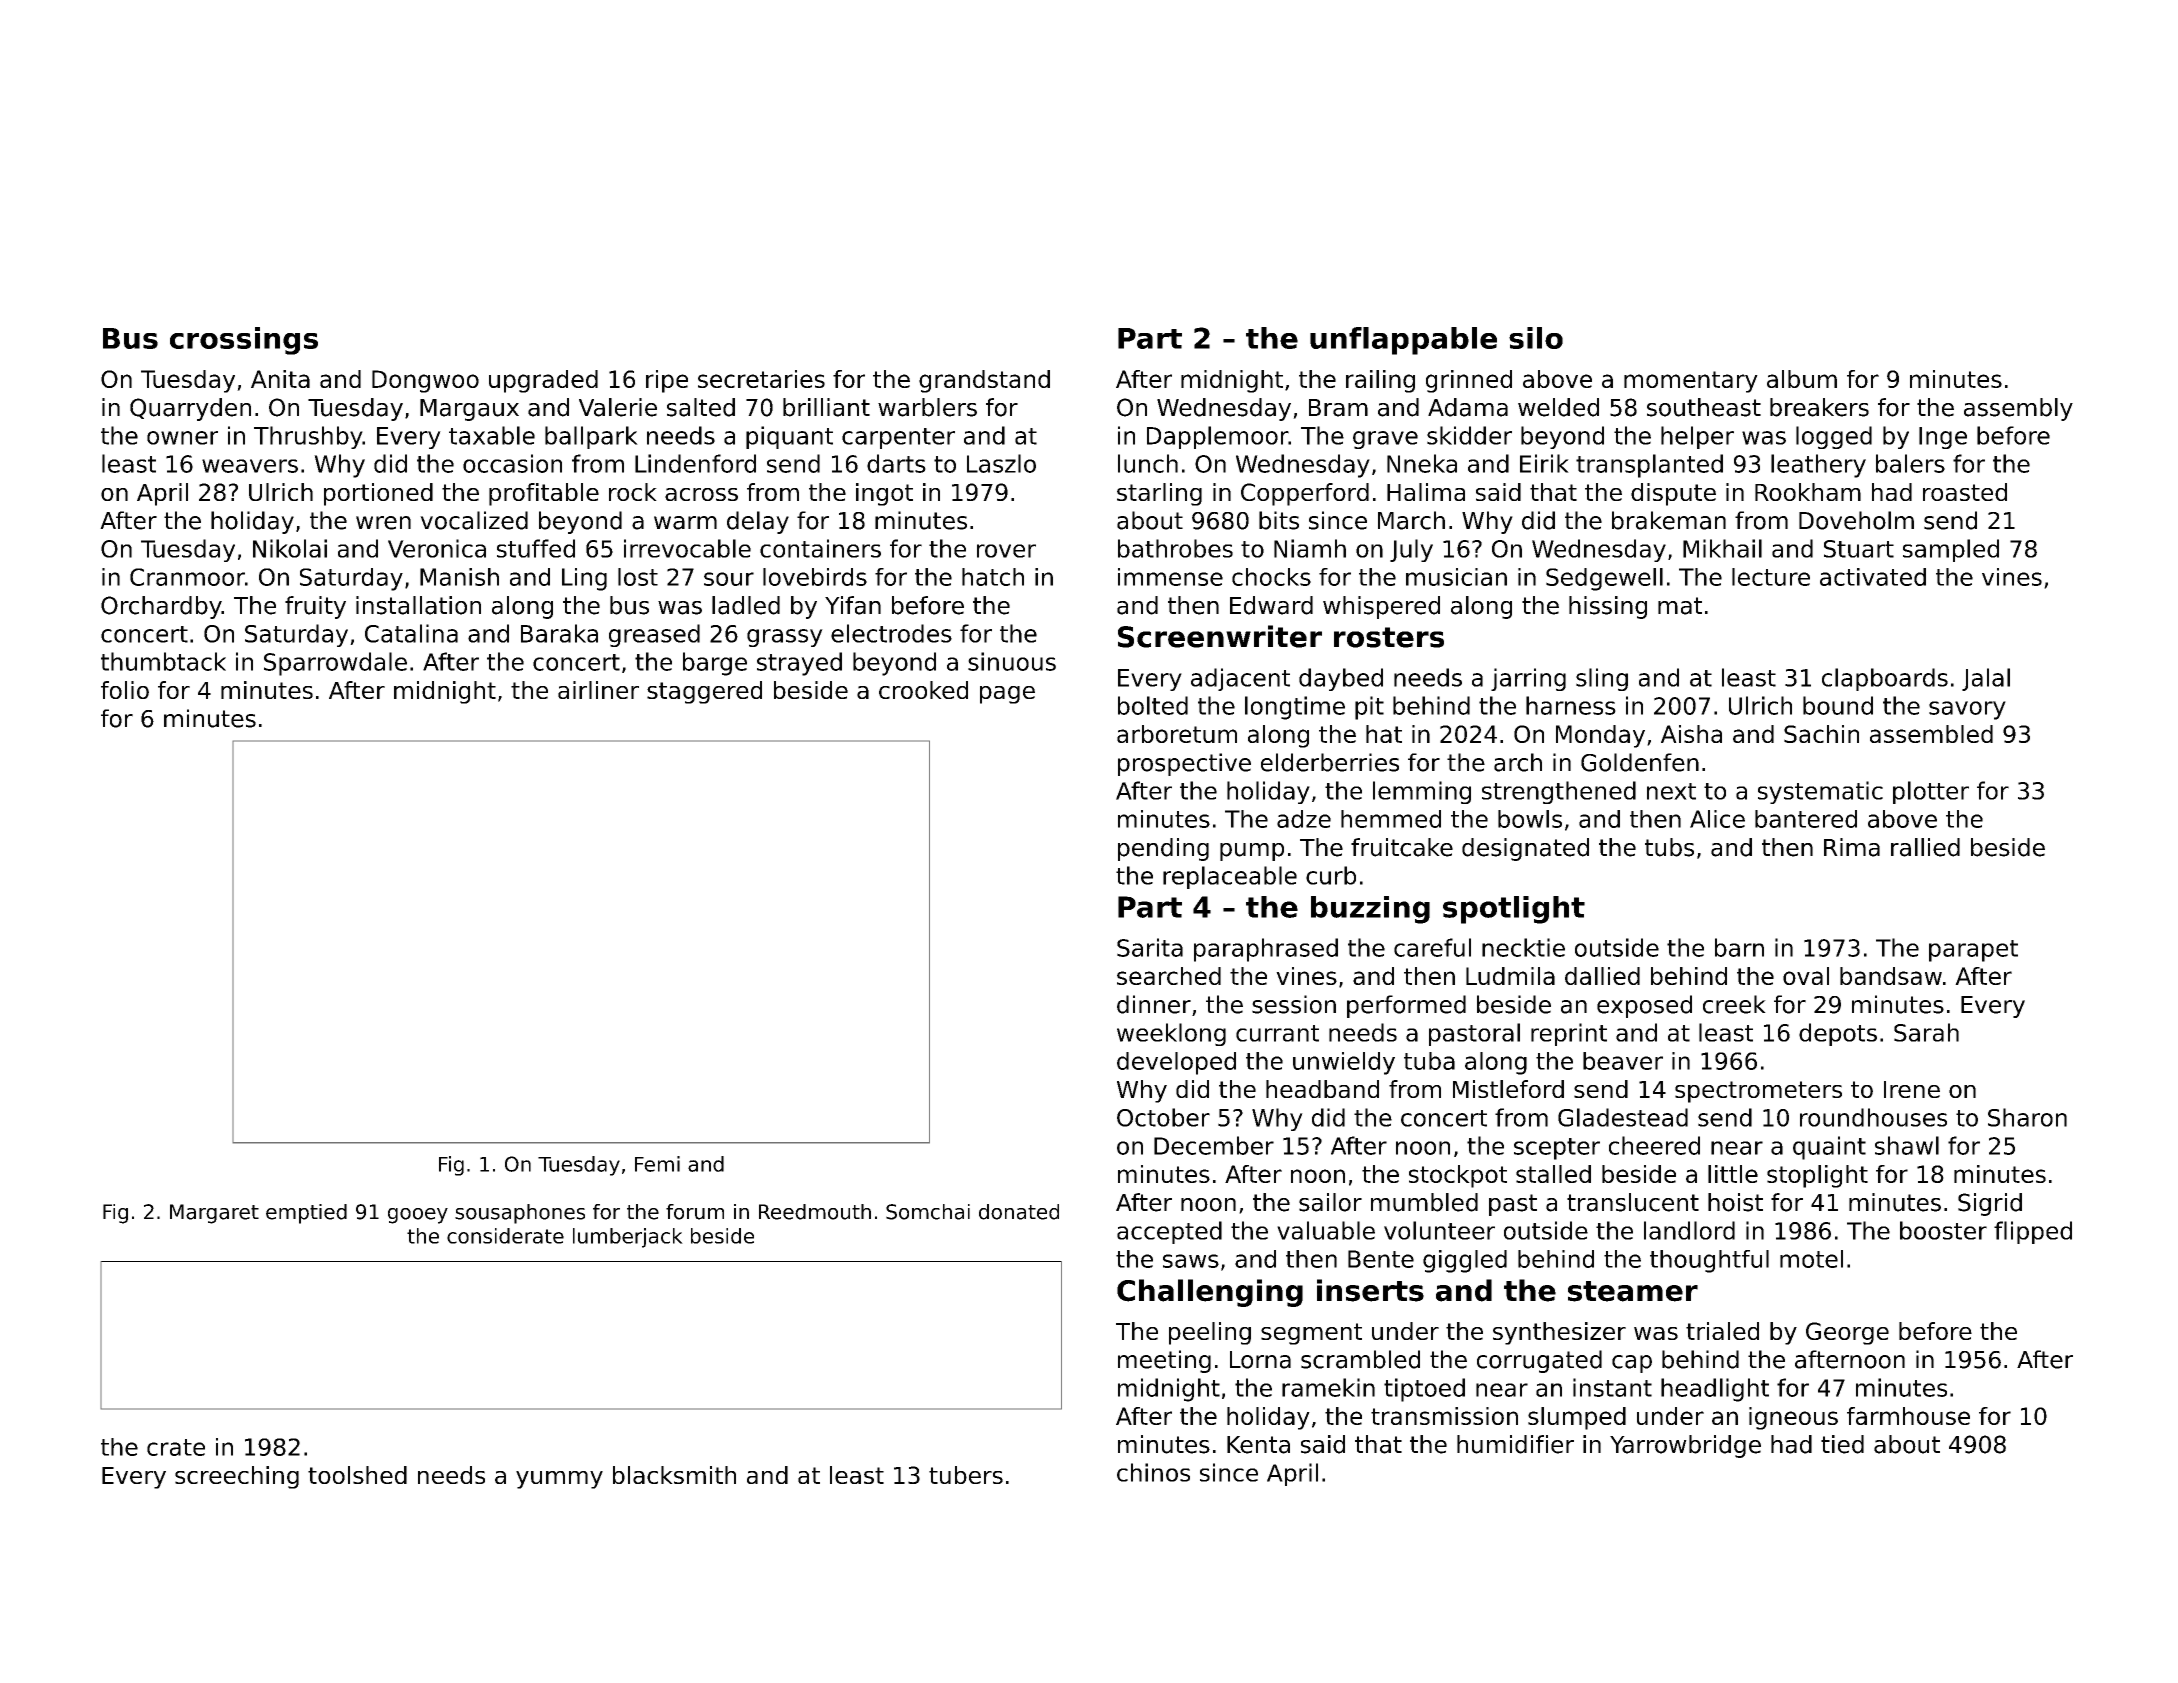 Image resolution: width=2178 pixels, height=1683 pixels. I want to click on ripe, so click(667, 381).
